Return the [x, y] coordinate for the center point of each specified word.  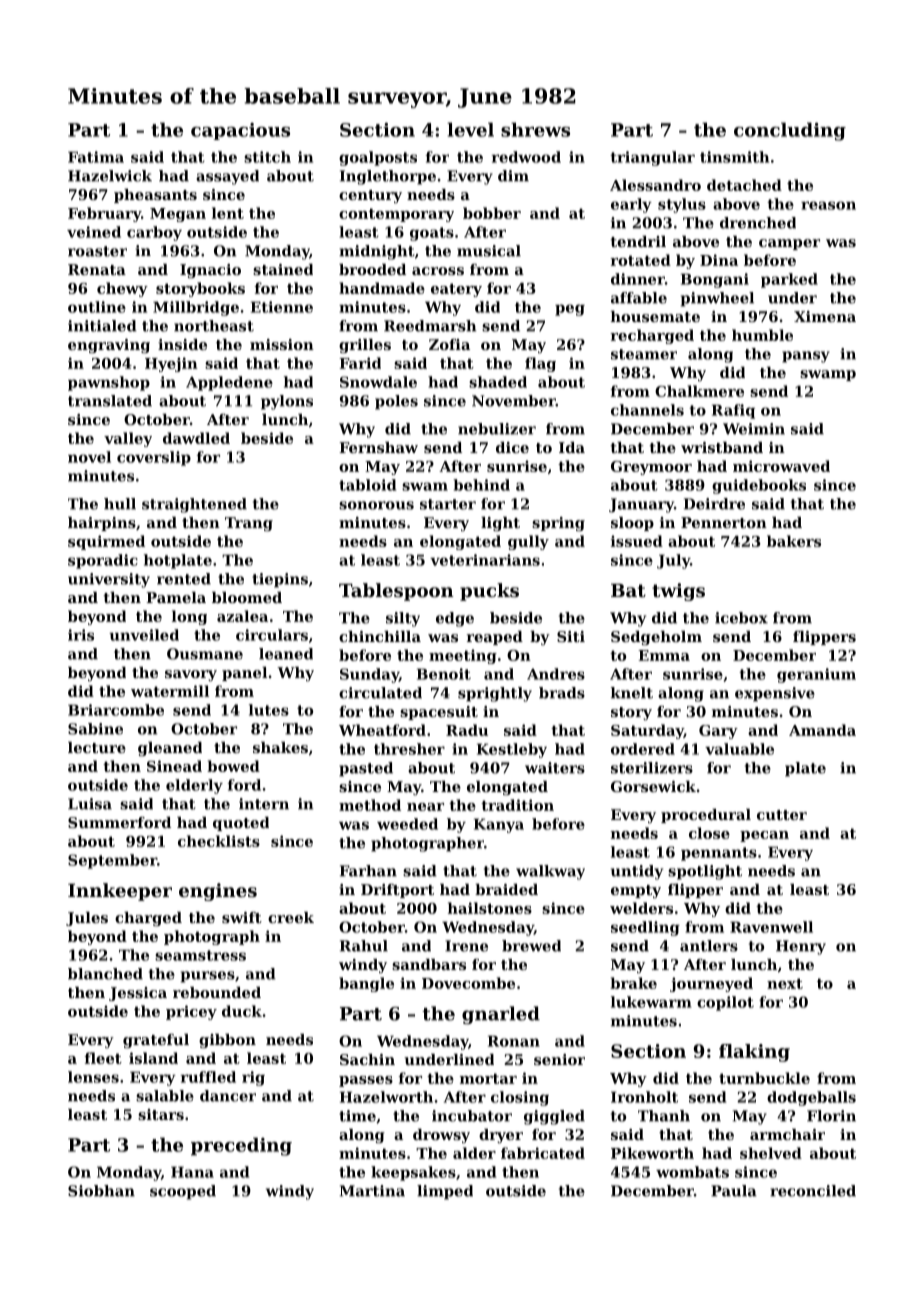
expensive [775, 694]
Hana [192, 1172]
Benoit [444, 674]
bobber [492, 213]
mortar [488, 1078]
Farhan [368, 871]
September [112, 861]
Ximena [825, 316]
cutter [782, 815]
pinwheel [717, 299]
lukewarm [651, 1002]
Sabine [95, 729]
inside [182, 344]
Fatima [96, 157]
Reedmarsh [430, 326]
